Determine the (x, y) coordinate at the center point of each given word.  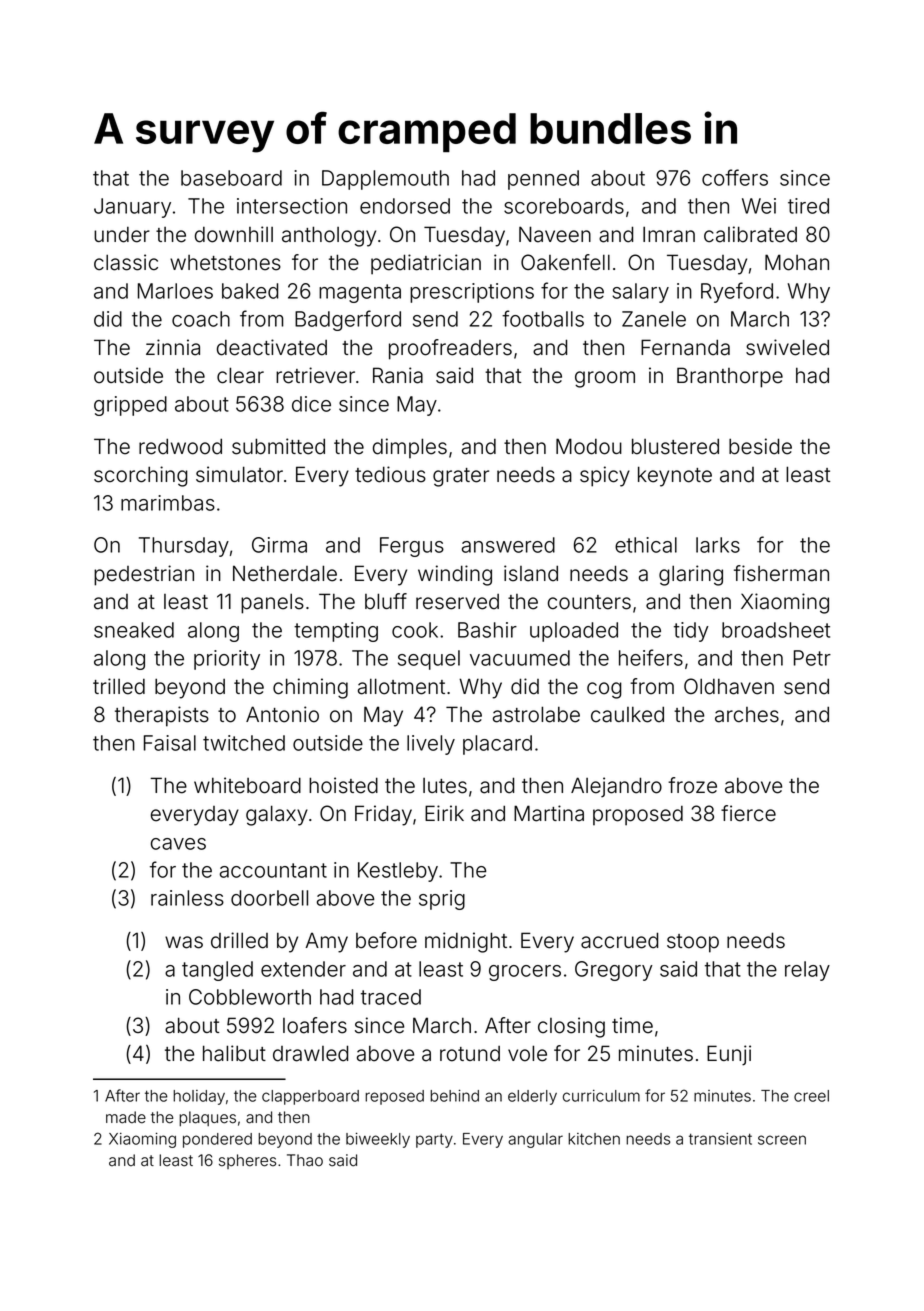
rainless (187, 898)
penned (543, 180)
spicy (605, 476)
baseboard (231, 178)
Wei (759, 206)
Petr (812, 658)
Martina (549, 813)
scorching (141, 476)
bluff (386, 601)
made (126, 1117)
